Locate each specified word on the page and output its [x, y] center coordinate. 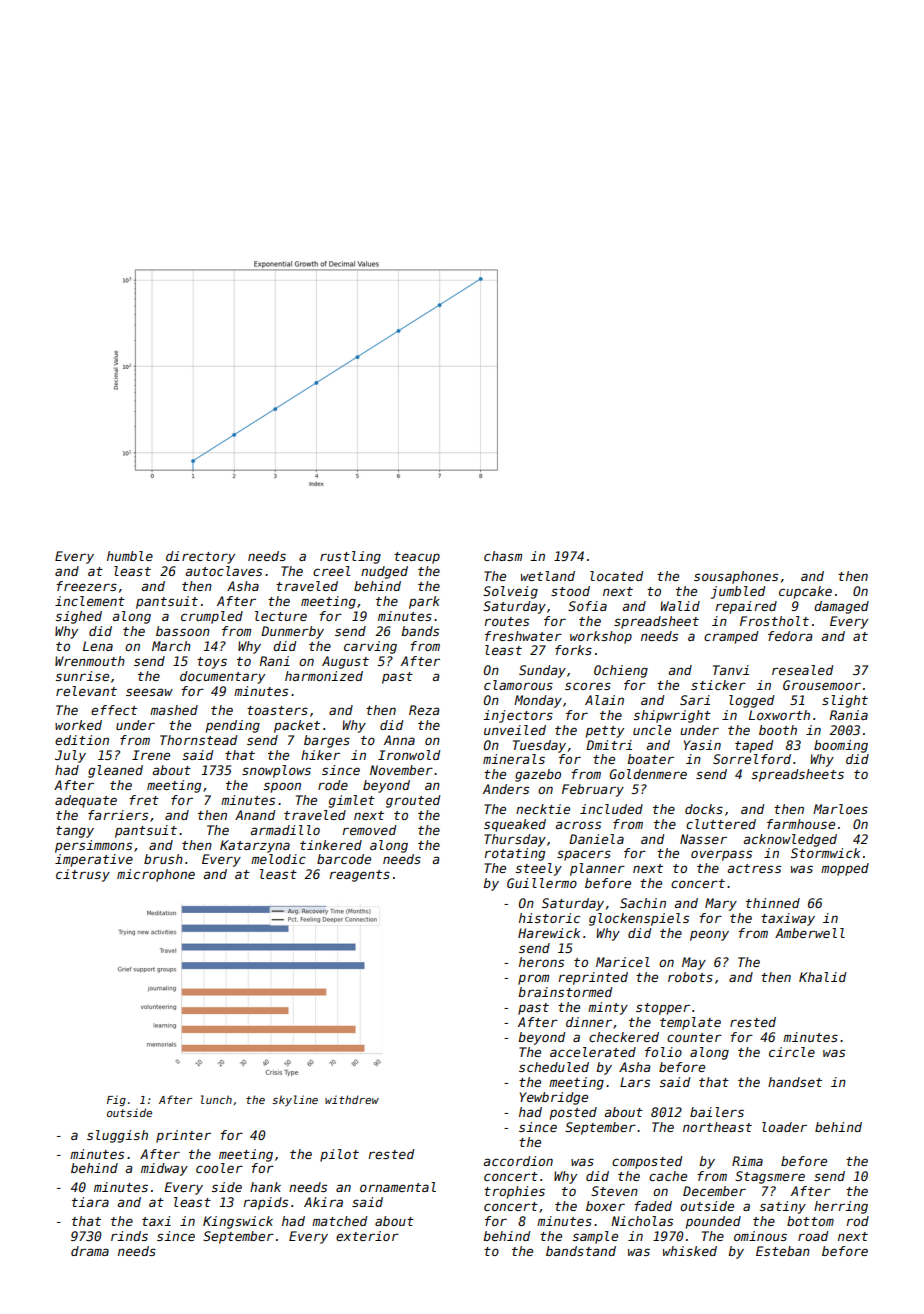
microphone [156, 875]
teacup [417, 558]
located [617, 576]
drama [90, 1251]
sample [595, 1237]
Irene [151, 755]
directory [200, 557]
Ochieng [621, 671]
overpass [721, 855]
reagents [359, 876]
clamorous [518, 685]
